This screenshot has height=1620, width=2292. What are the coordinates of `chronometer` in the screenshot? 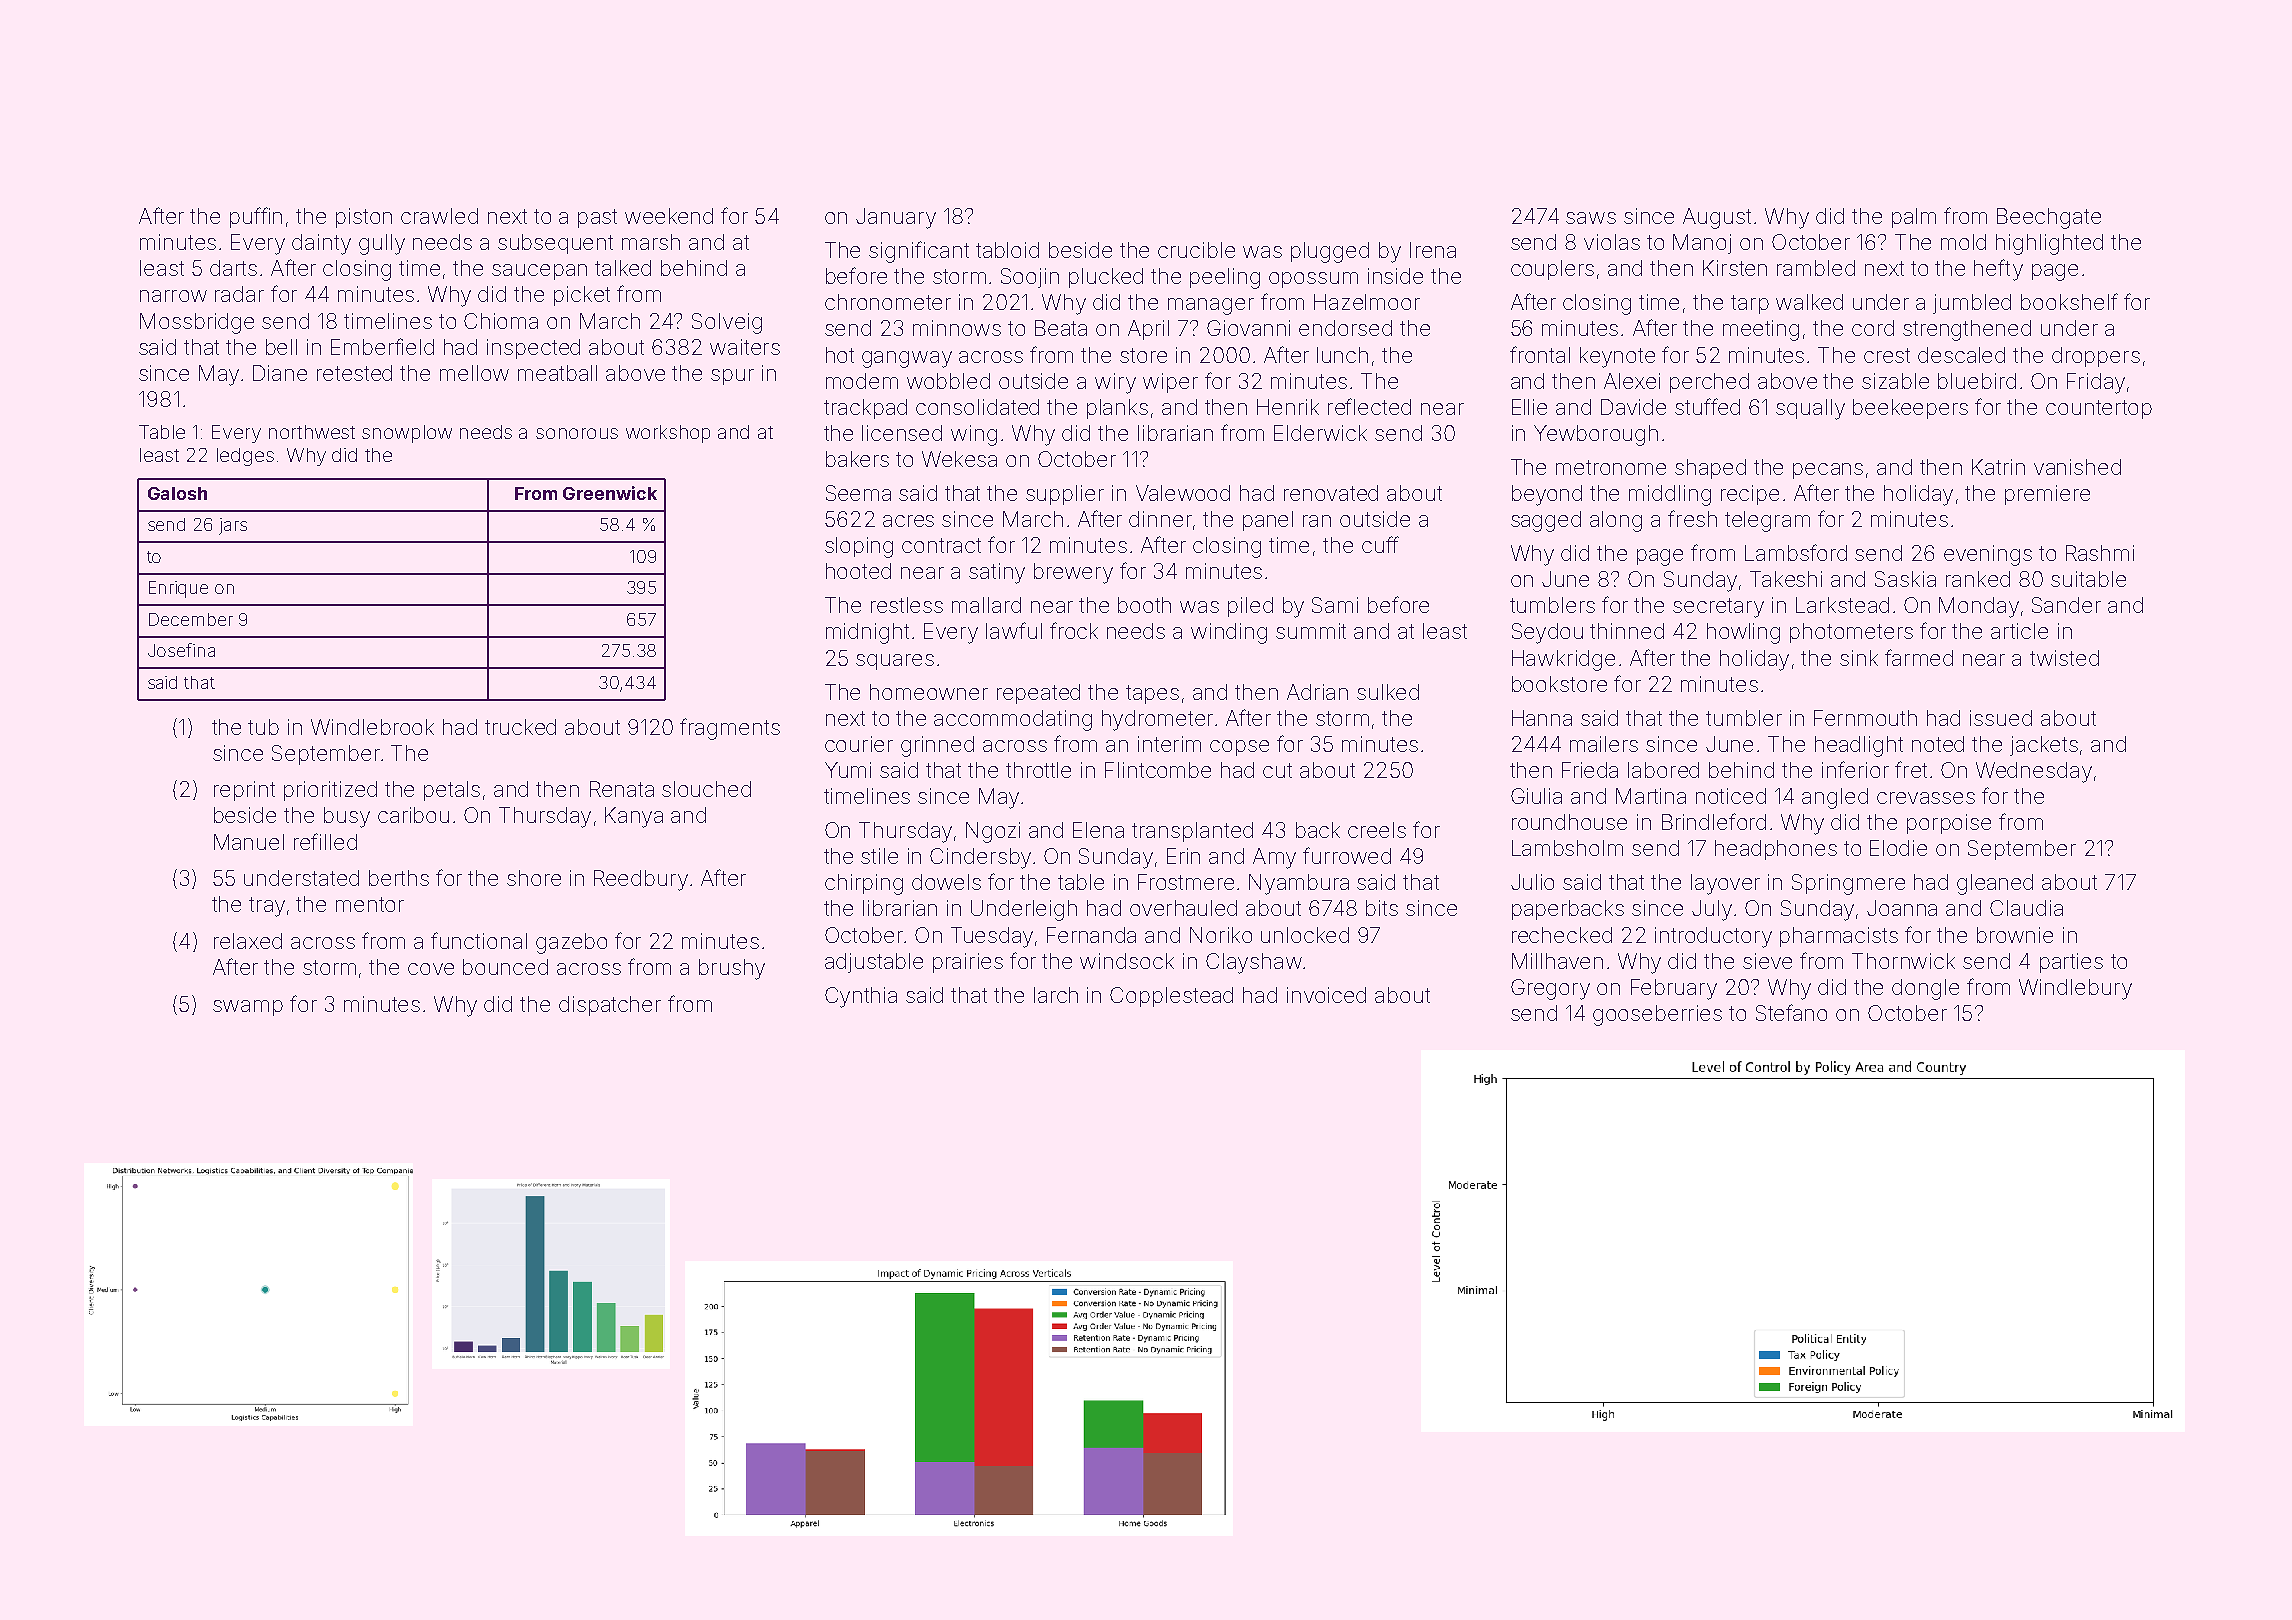 It's located at (888, 302).
